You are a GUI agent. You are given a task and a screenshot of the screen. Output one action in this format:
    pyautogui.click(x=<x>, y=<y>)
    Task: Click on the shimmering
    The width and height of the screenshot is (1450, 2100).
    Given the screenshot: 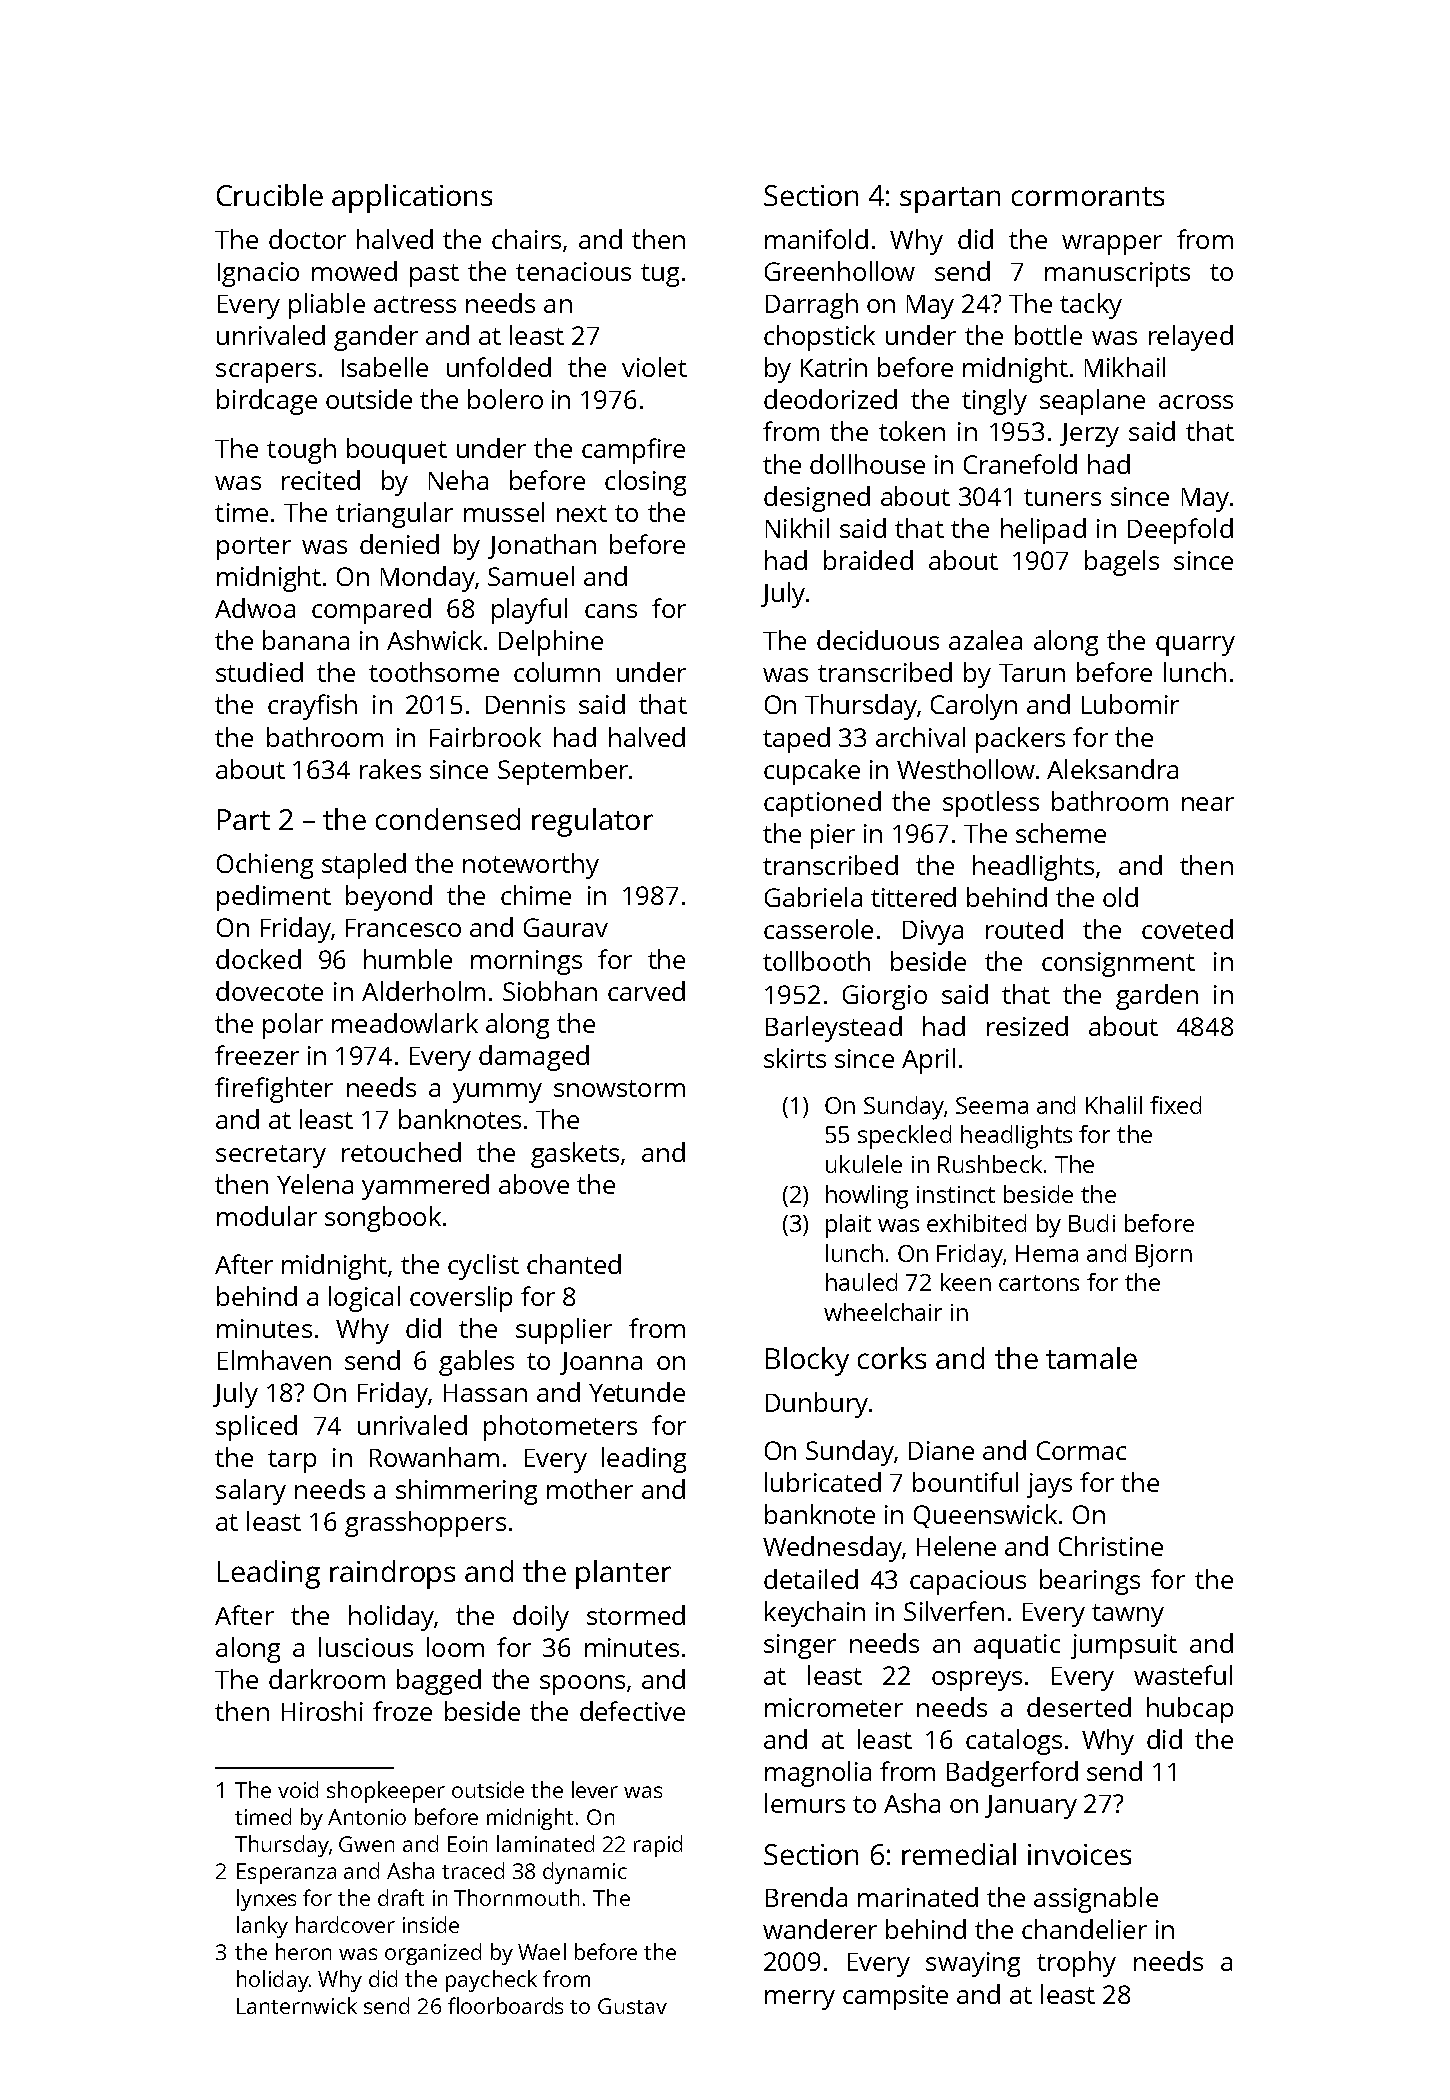 What is the action you would take?
    pyautogui.click(x=466, y=1492)
